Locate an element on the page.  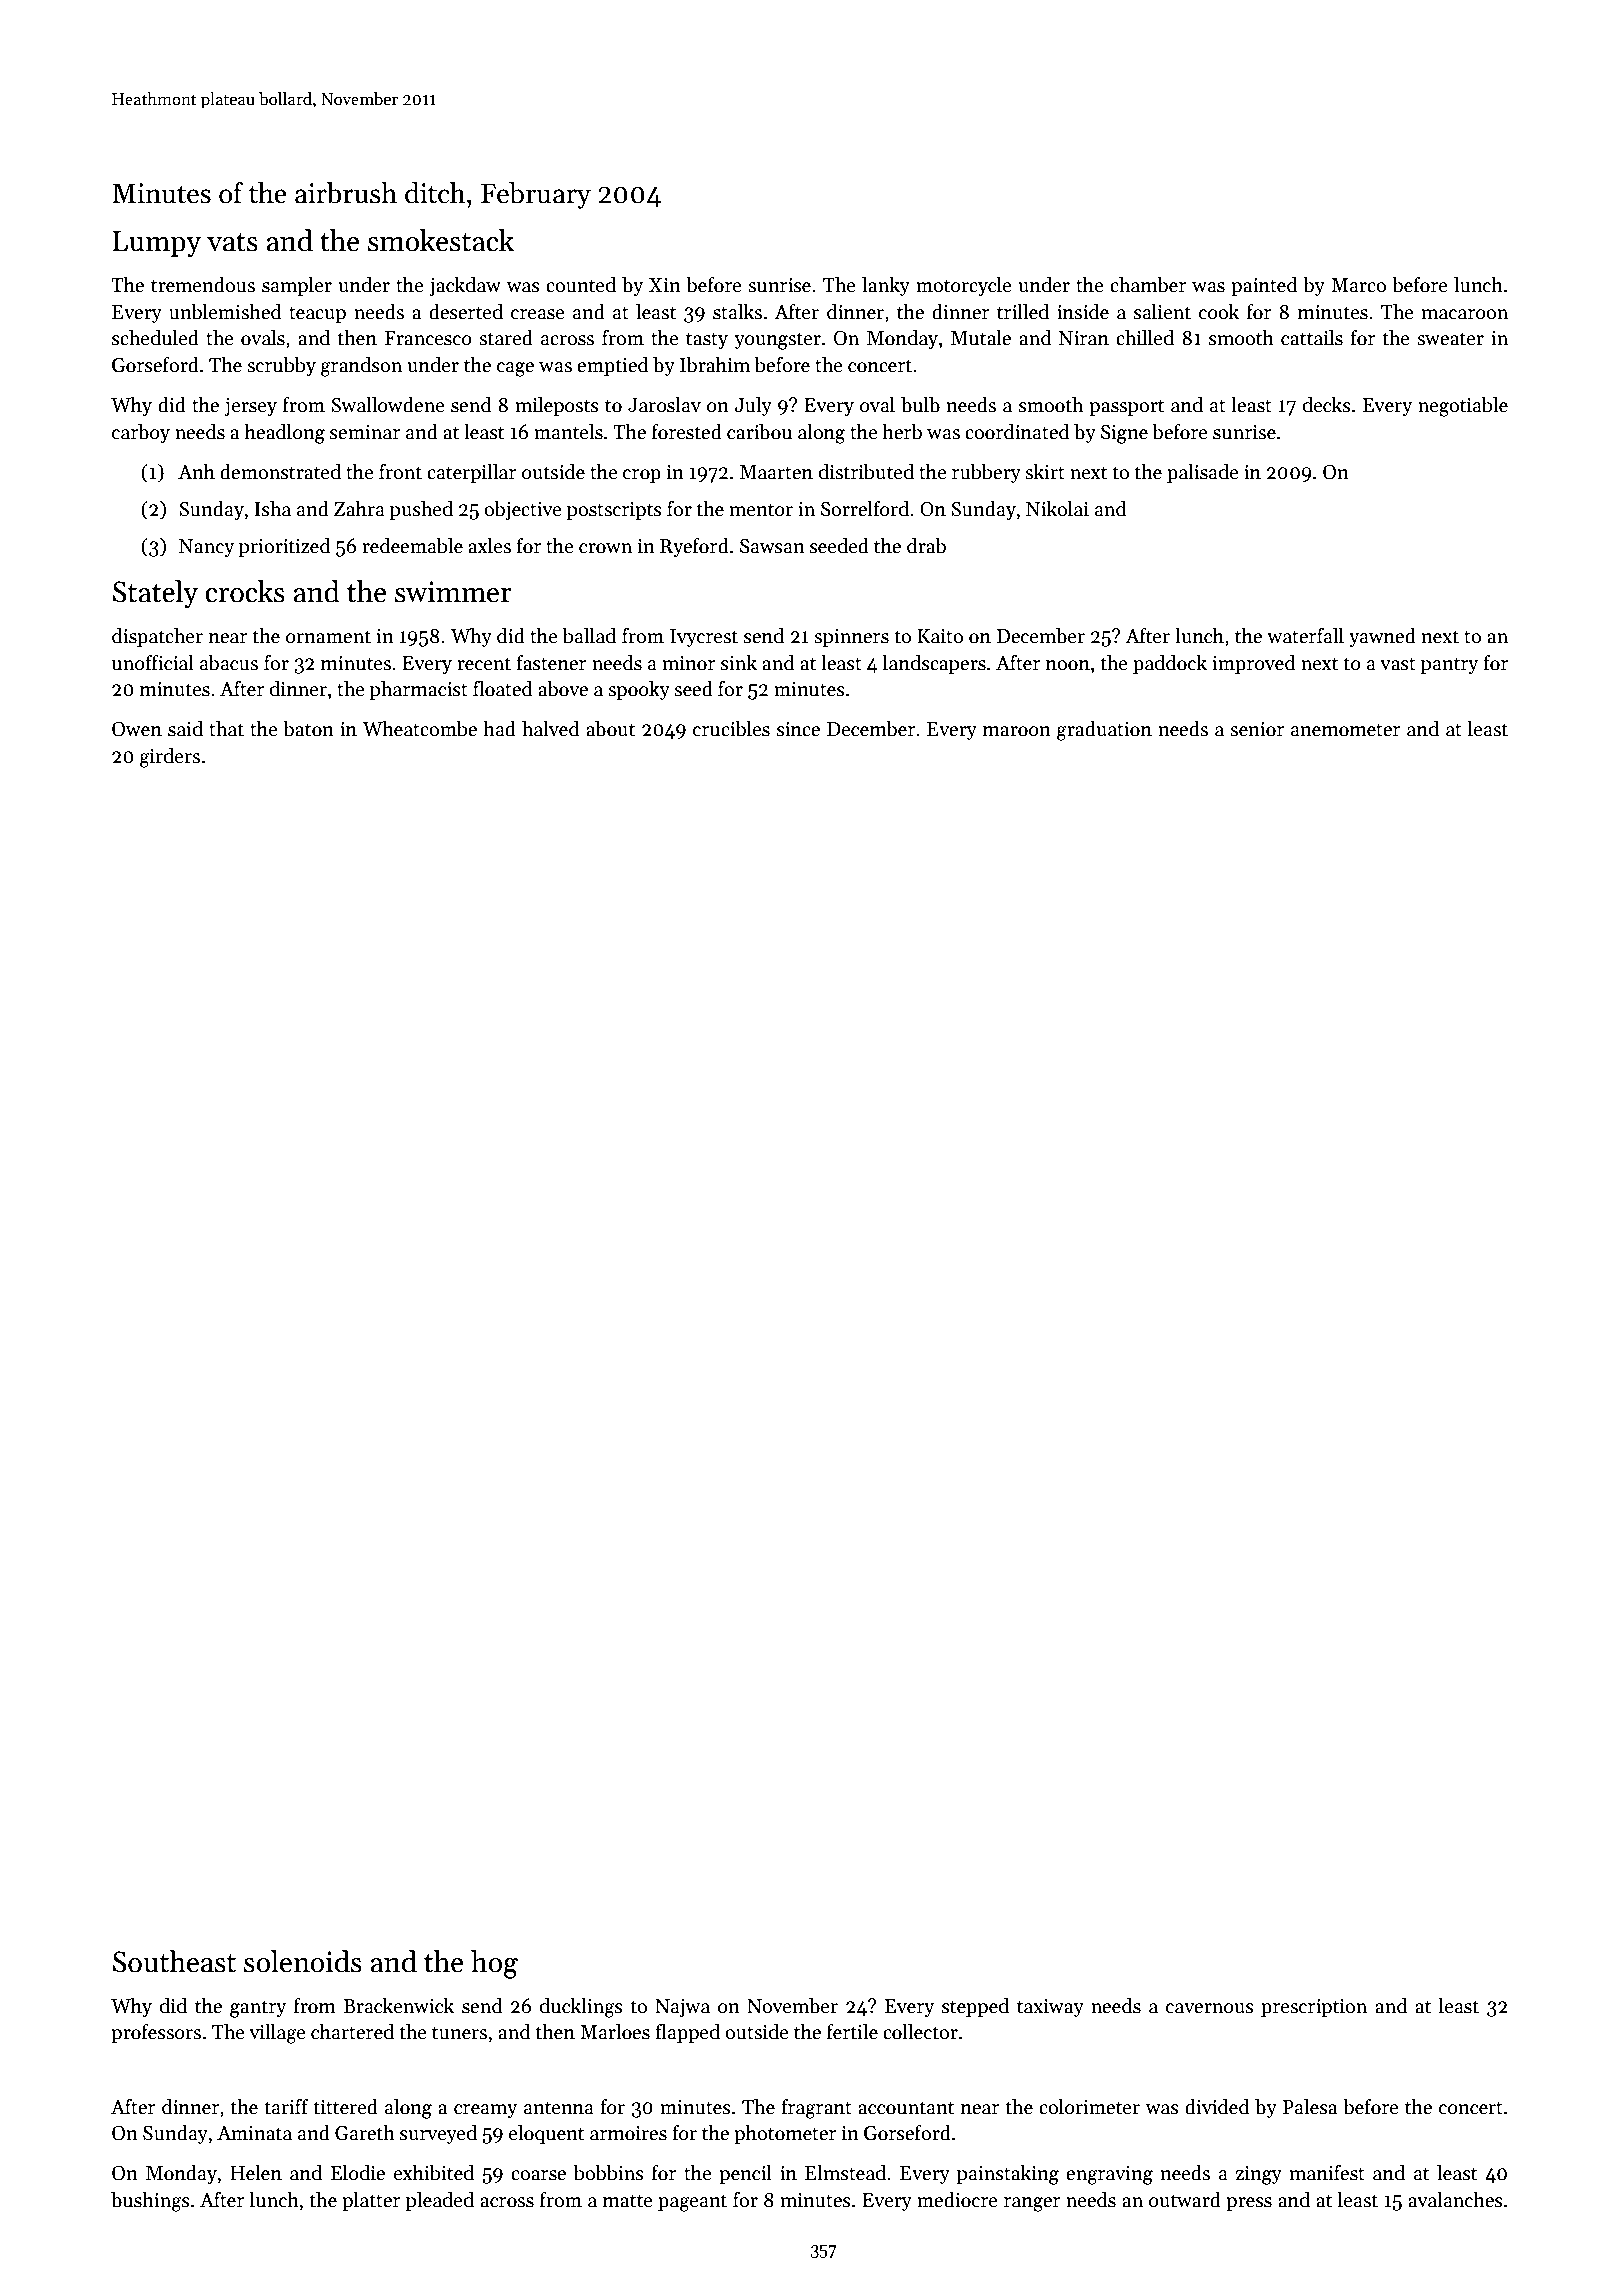
bushings is located at coordinates (150, 2202).
